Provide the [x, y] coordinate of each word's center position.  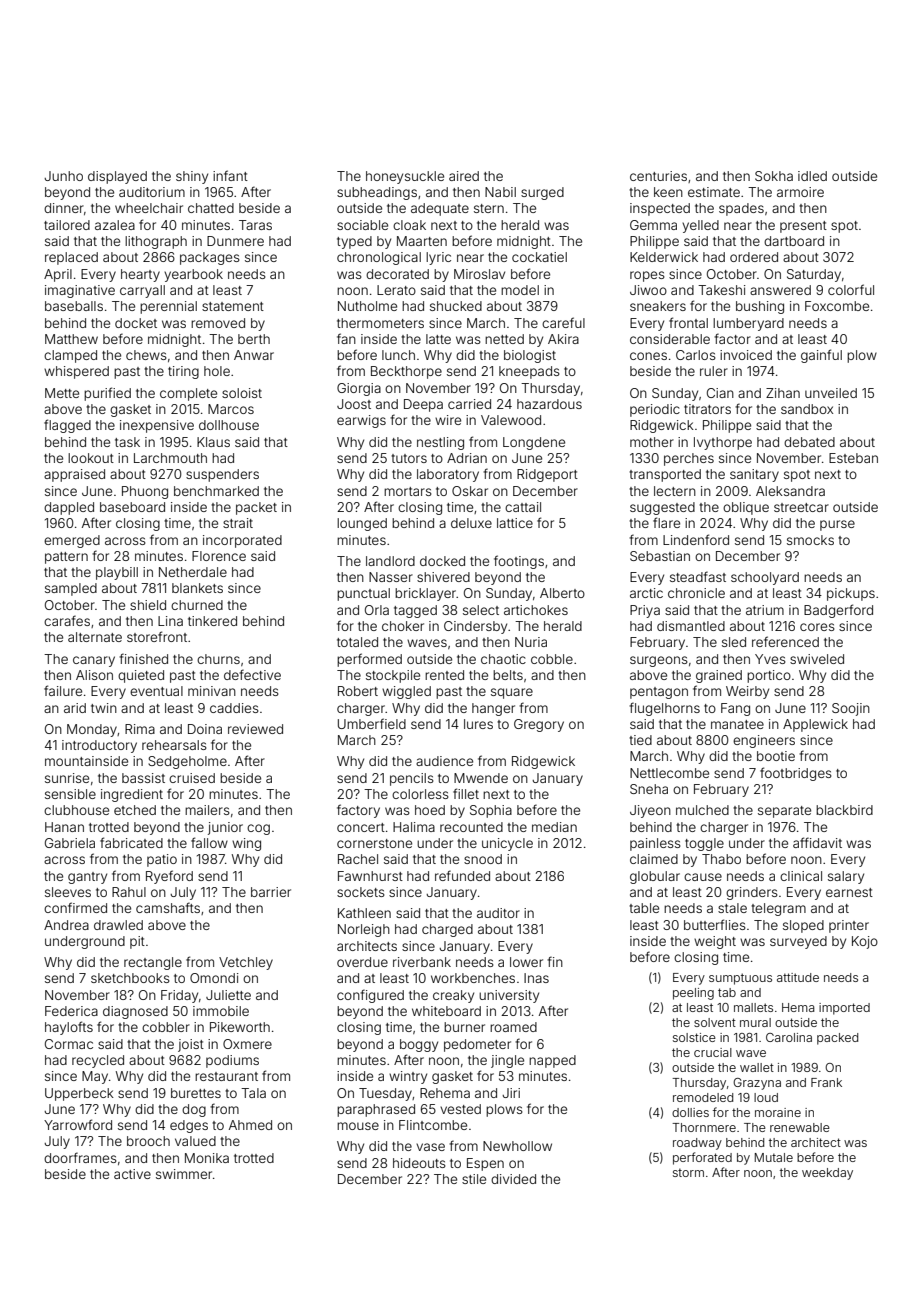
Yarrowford [78, 1124]
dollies [690, 1112]
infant [230, 175]
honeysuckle [405, 177]
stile [474, 1179]
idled [812, 176]
